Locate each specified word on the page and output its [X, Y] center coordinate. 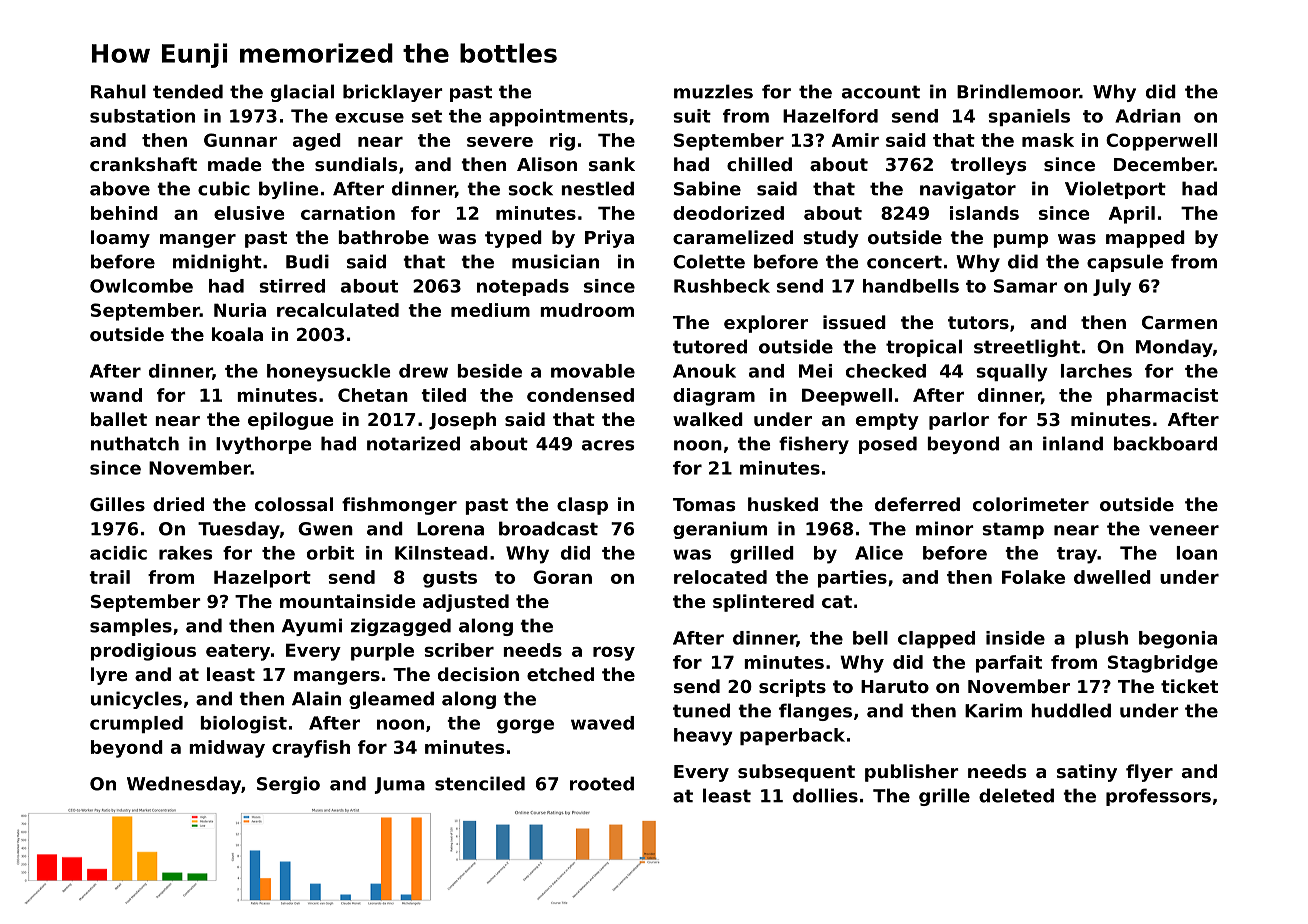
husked [783, 504]
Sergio [288, 785]
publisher [912, 773]
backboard [1165, 443]
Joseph [462, 421]
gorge [525, 726]
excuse [369, 118]
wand [116, 395]
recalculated [338, 310]
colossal [294, 504]
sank [612, 164]
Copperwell [1161, 142]
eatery [238, 652]
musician [555, 261]
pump [1020, 241]
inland [1073, 443]
